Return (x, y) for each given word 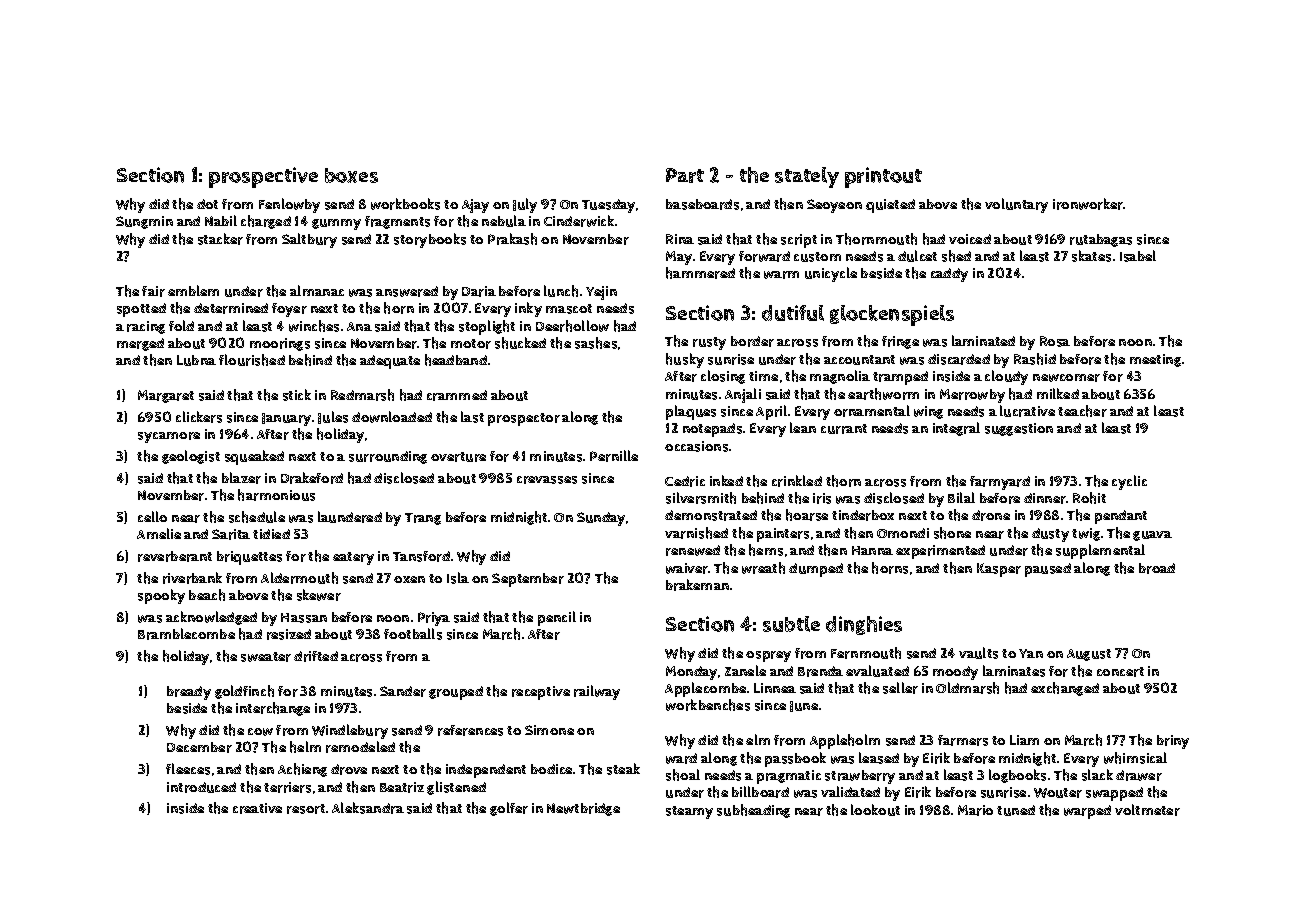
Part (685, 175)
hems (766, 550)
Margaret (166, 396)
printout (883, 177)
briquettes (249, 558)
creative (257, 808)
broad (1157, 568)
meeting (1155, 360)
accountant (859, 360)
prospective (263, 177)
